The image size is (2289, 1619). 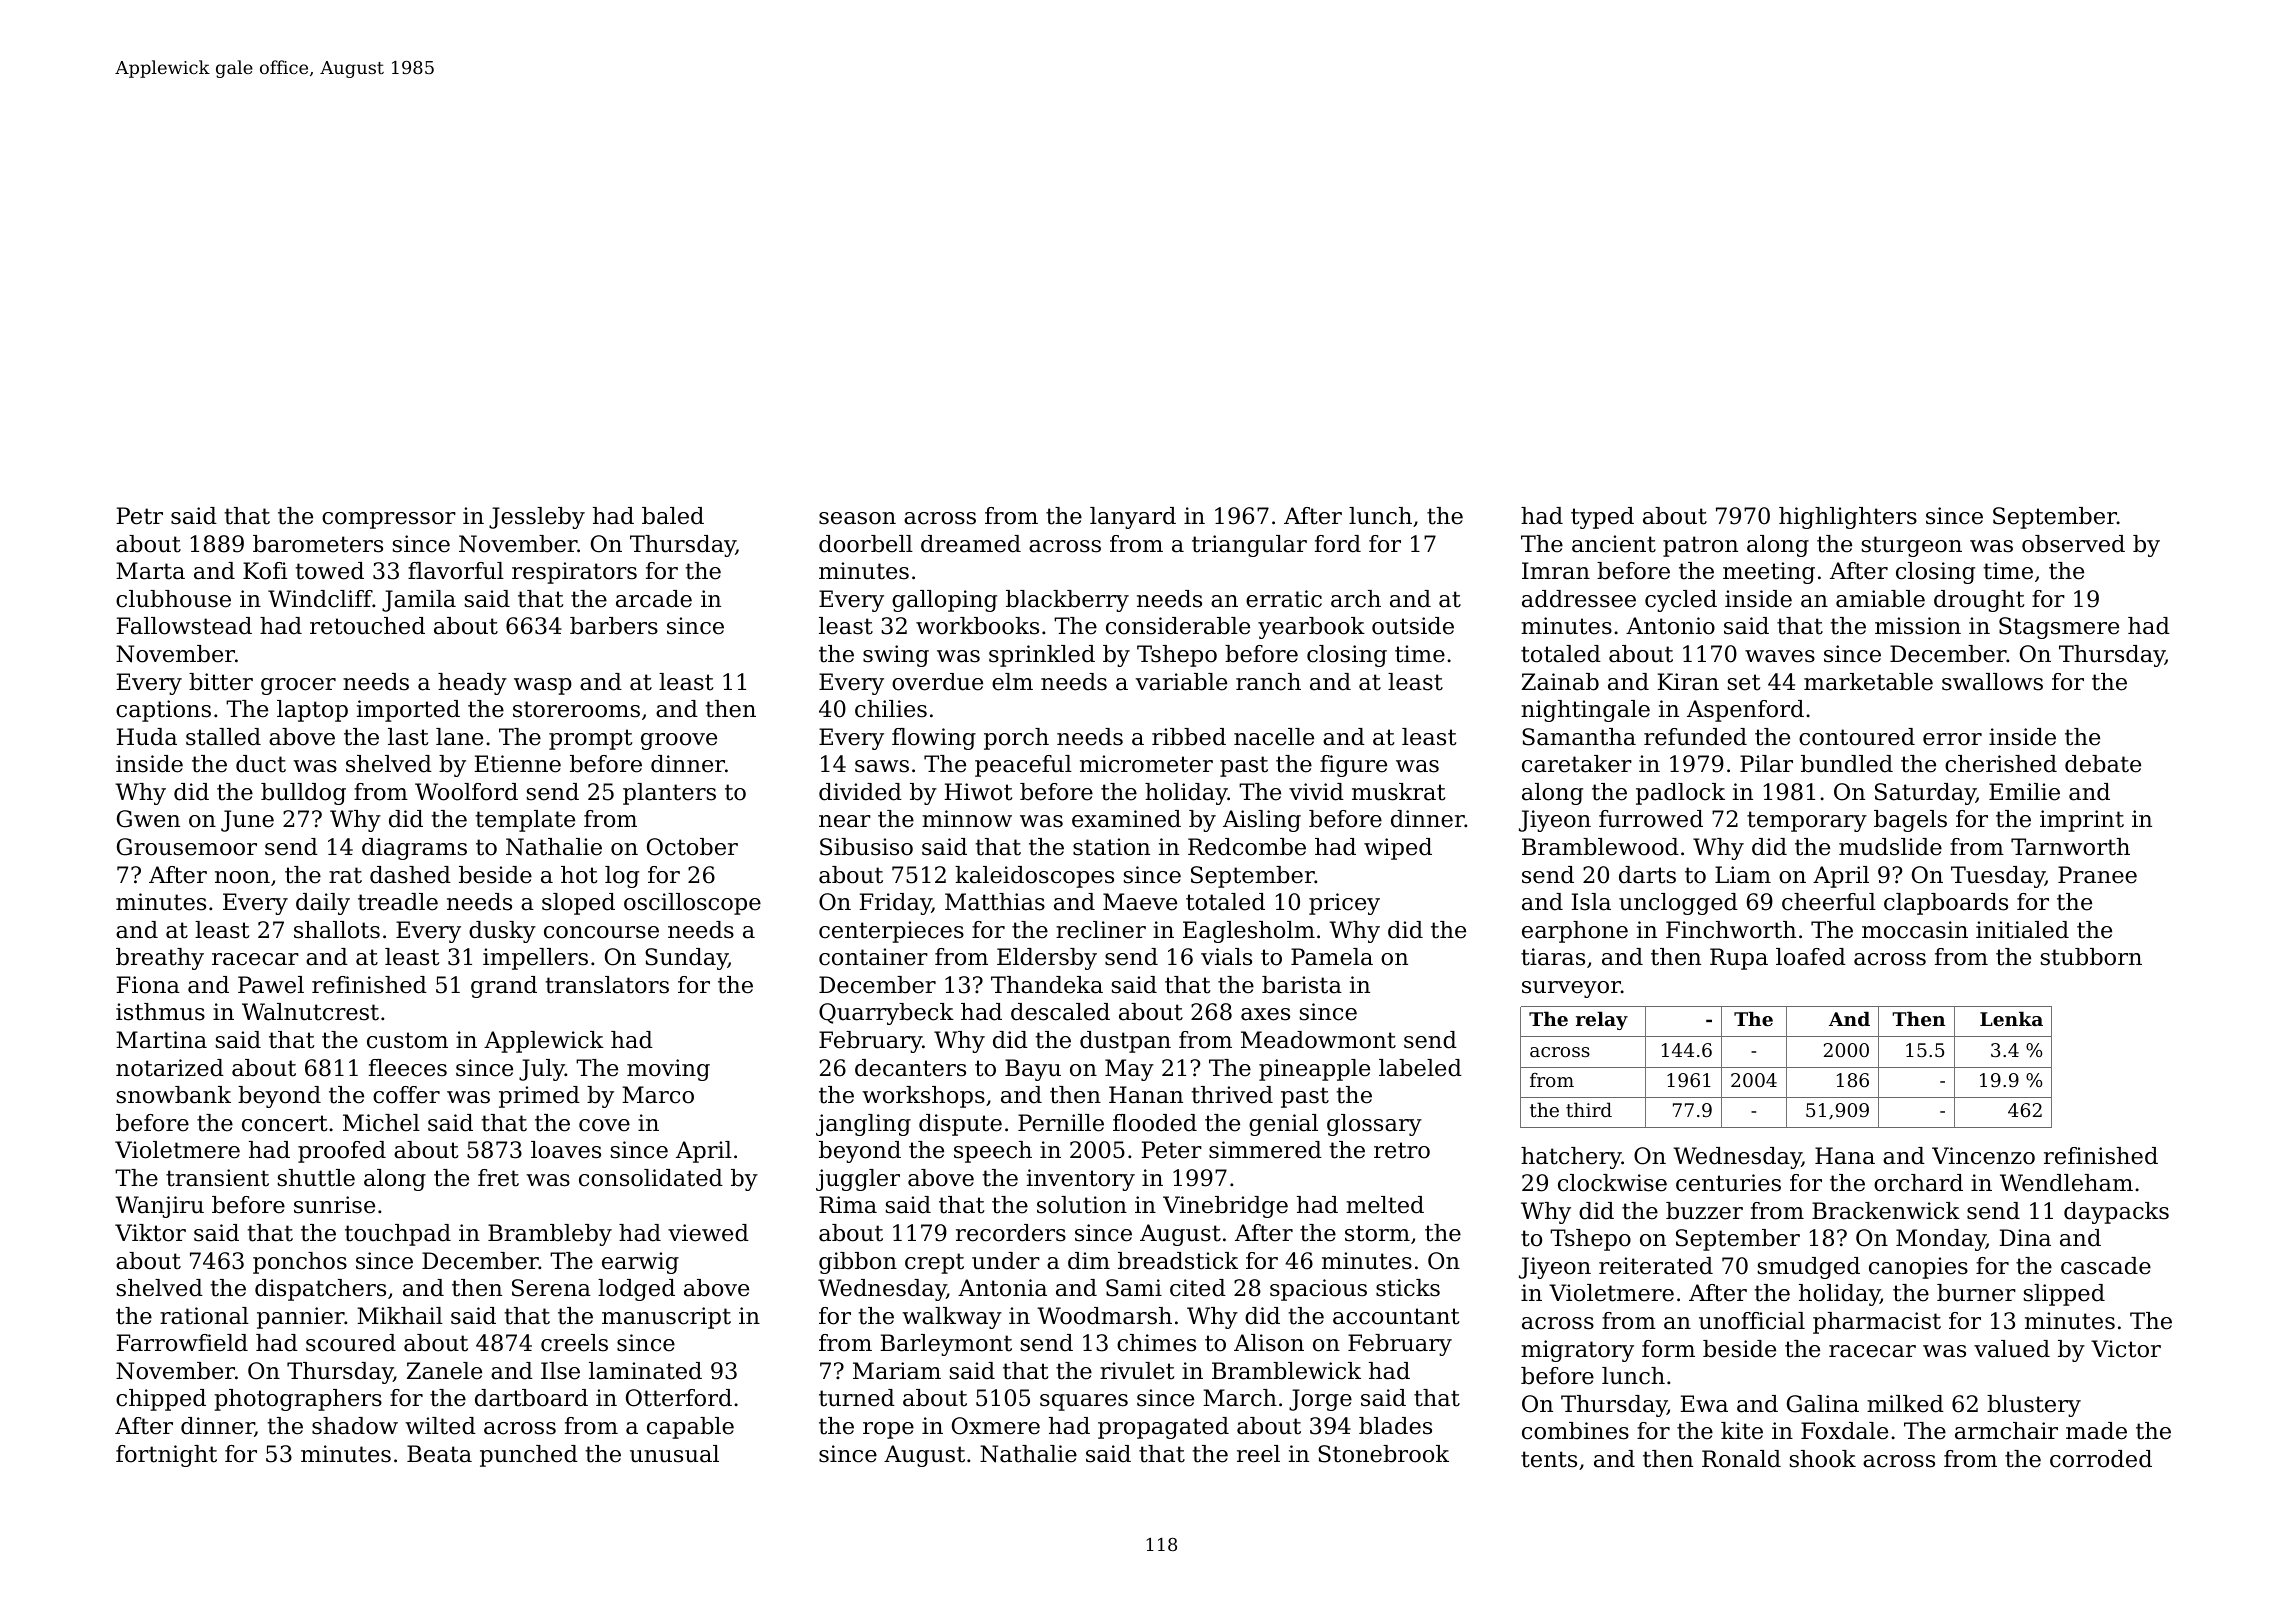 What do you see at coordinates (1602, 518) in the document?
I see `typed` at bounding box center [1602, 518].
